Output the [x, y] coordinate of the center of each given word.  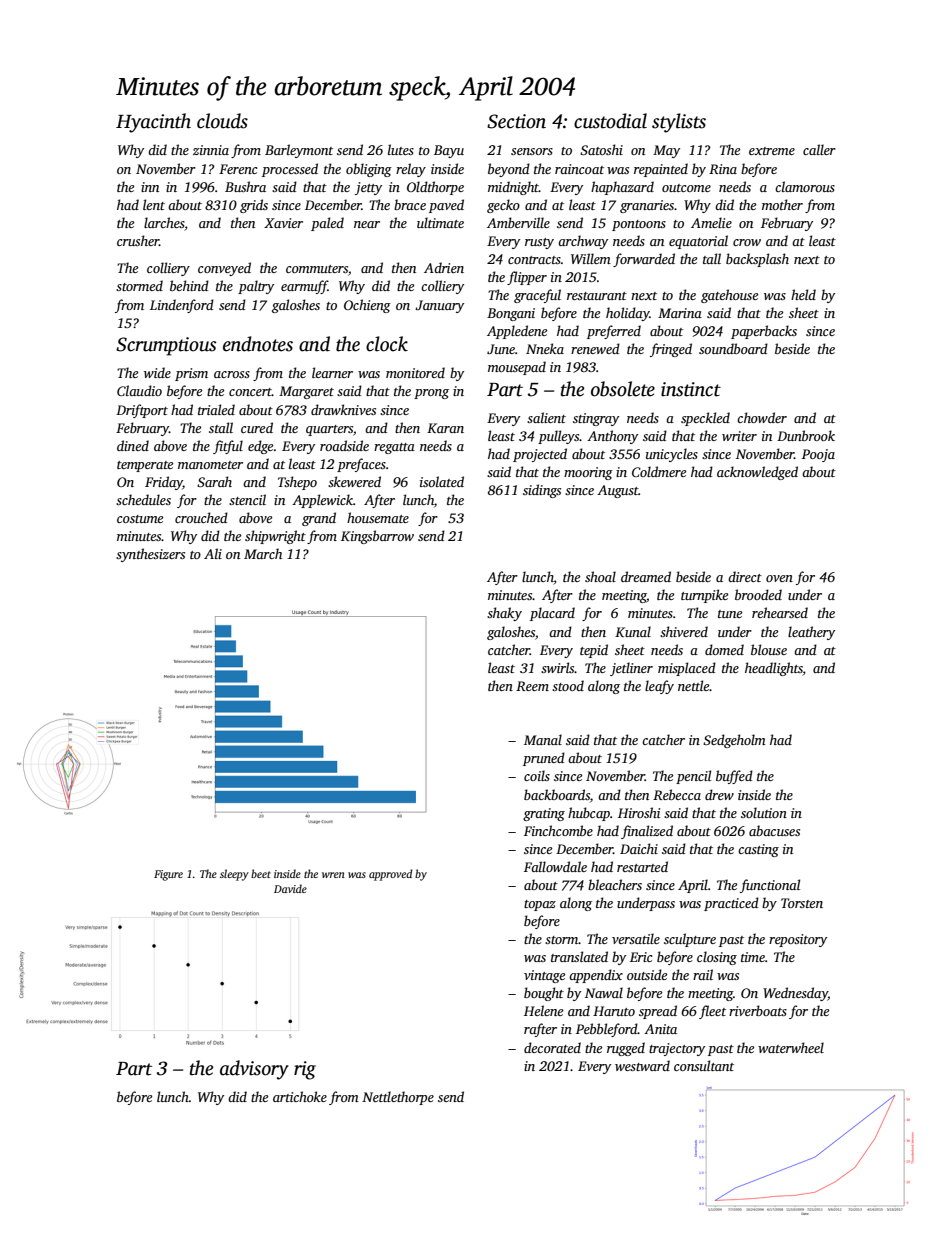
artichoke [300, 1096]
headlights [774, 669]
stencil [247, 499]
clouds [222, 121]
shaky [504, 614]
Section [516, 121]
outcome [686, 188]
